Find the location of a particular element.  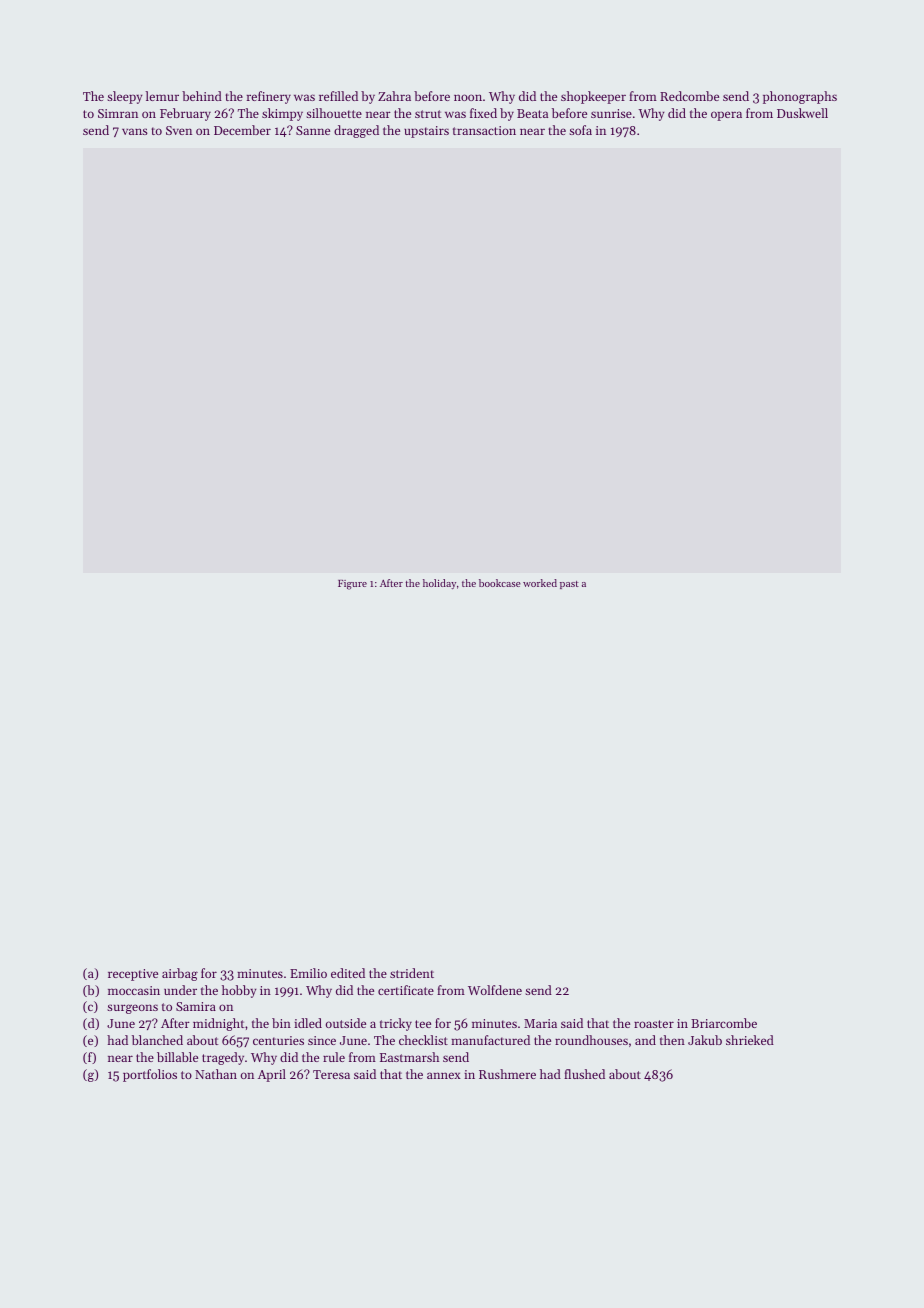

phonographs is located at coordinates (800, 97).
